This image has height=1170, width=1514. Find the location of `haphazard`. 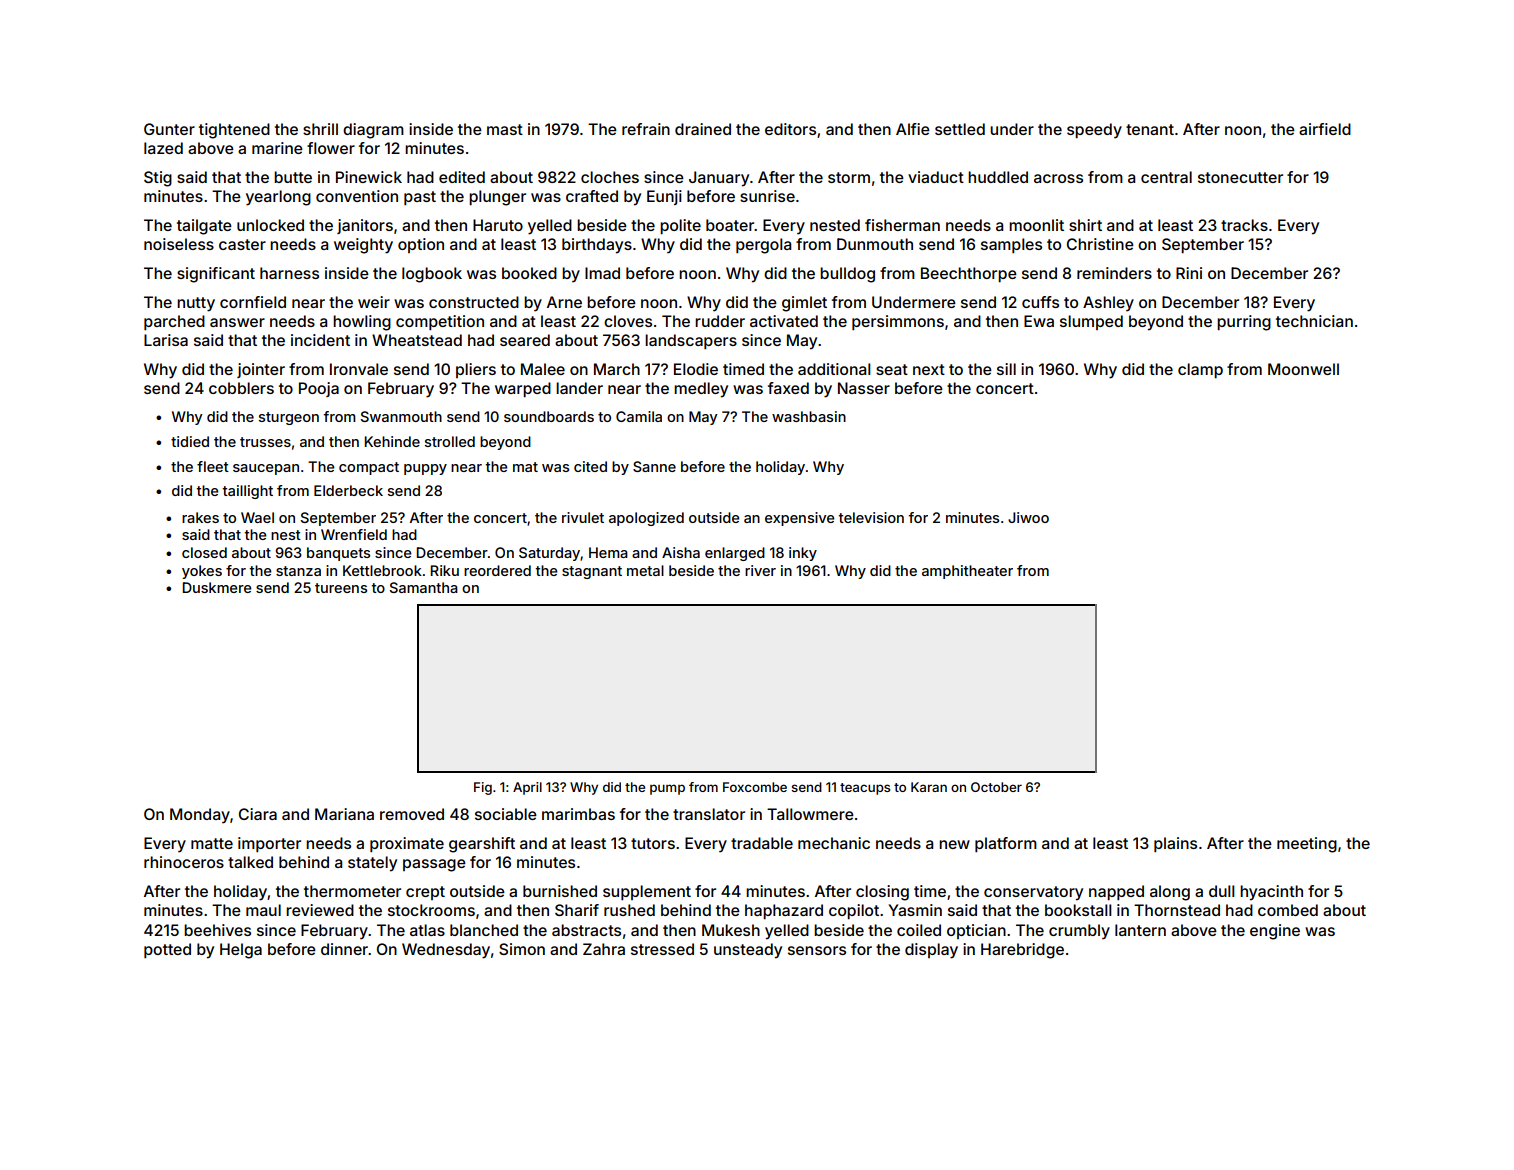

haphazard is located at coordinates (784, 911).
